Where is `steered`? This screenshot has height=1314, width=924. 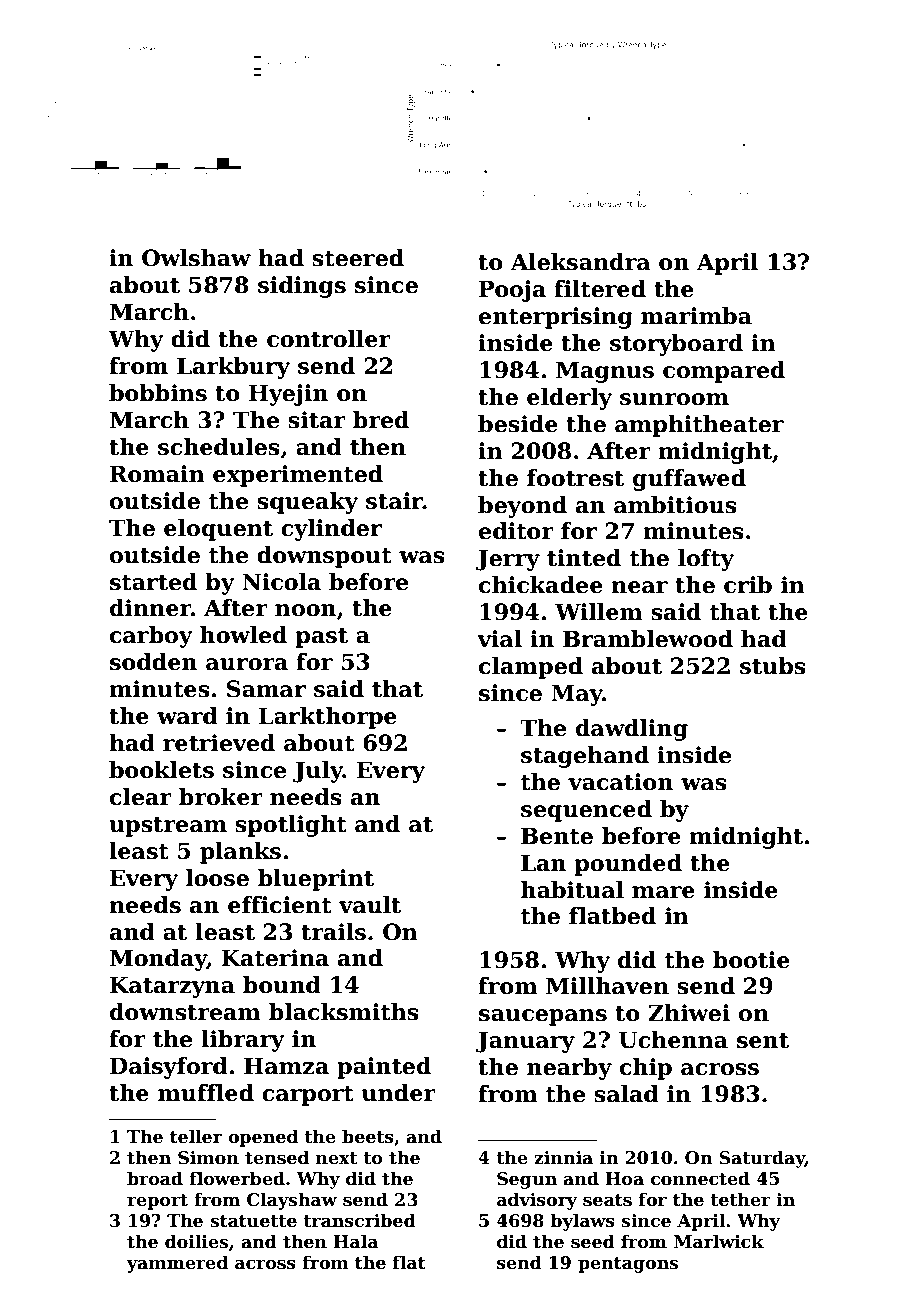 steered is located at coordinates (358, 258).
